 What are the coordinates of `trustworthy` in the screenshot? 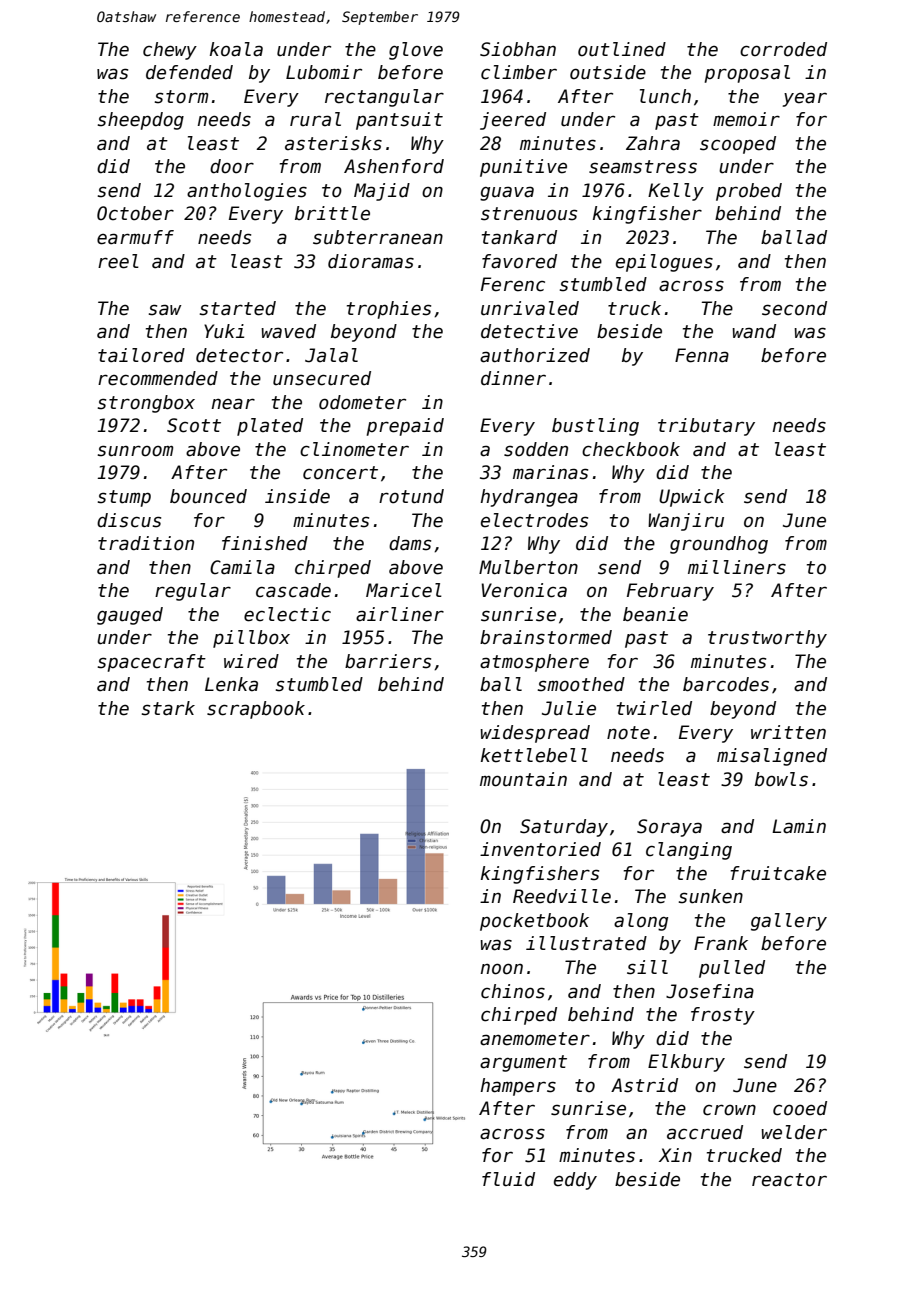 It's located at (767, 639).
